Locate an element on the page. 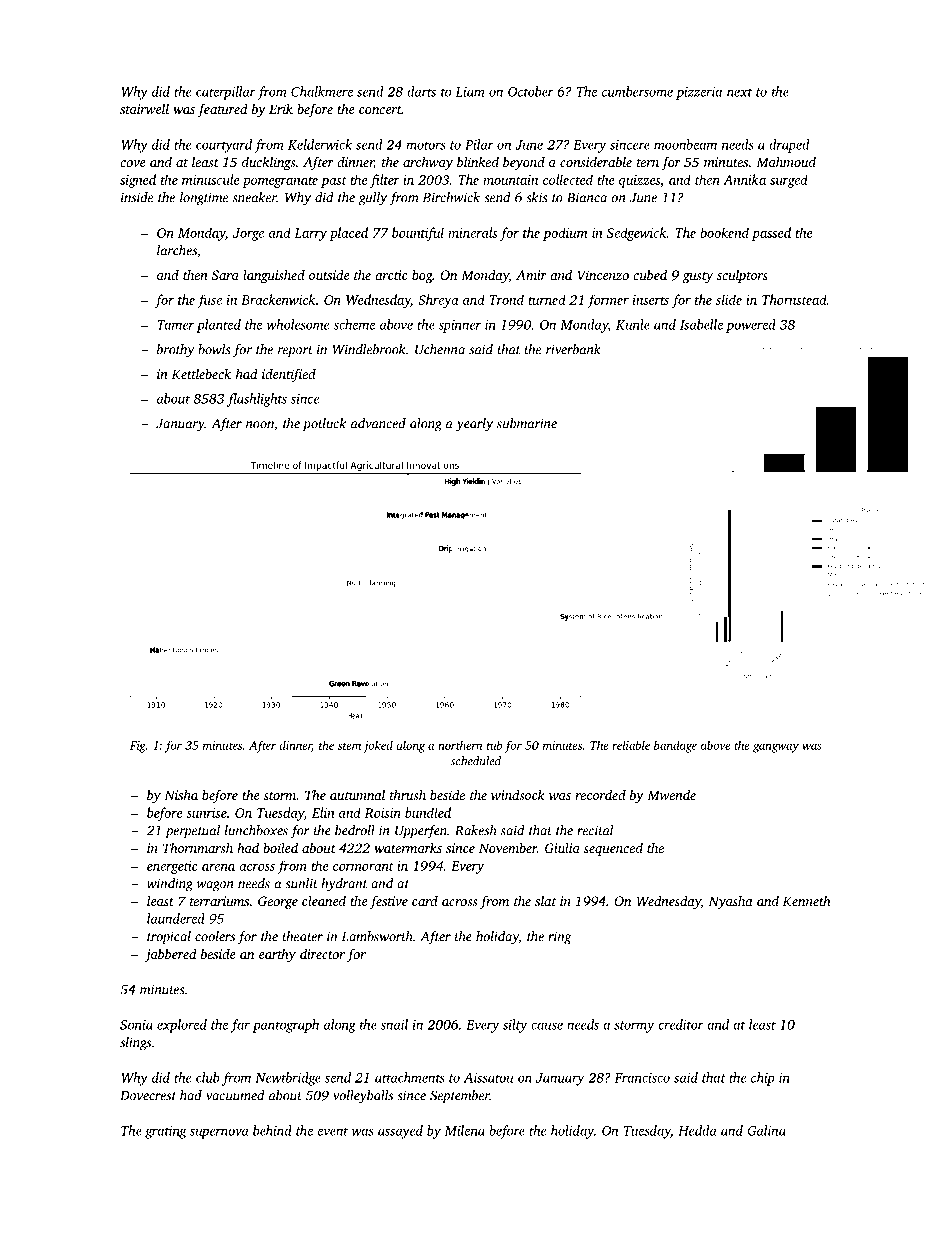 The height and width of the document is (1233, 952). featured is located at coordinates (222, 110).
